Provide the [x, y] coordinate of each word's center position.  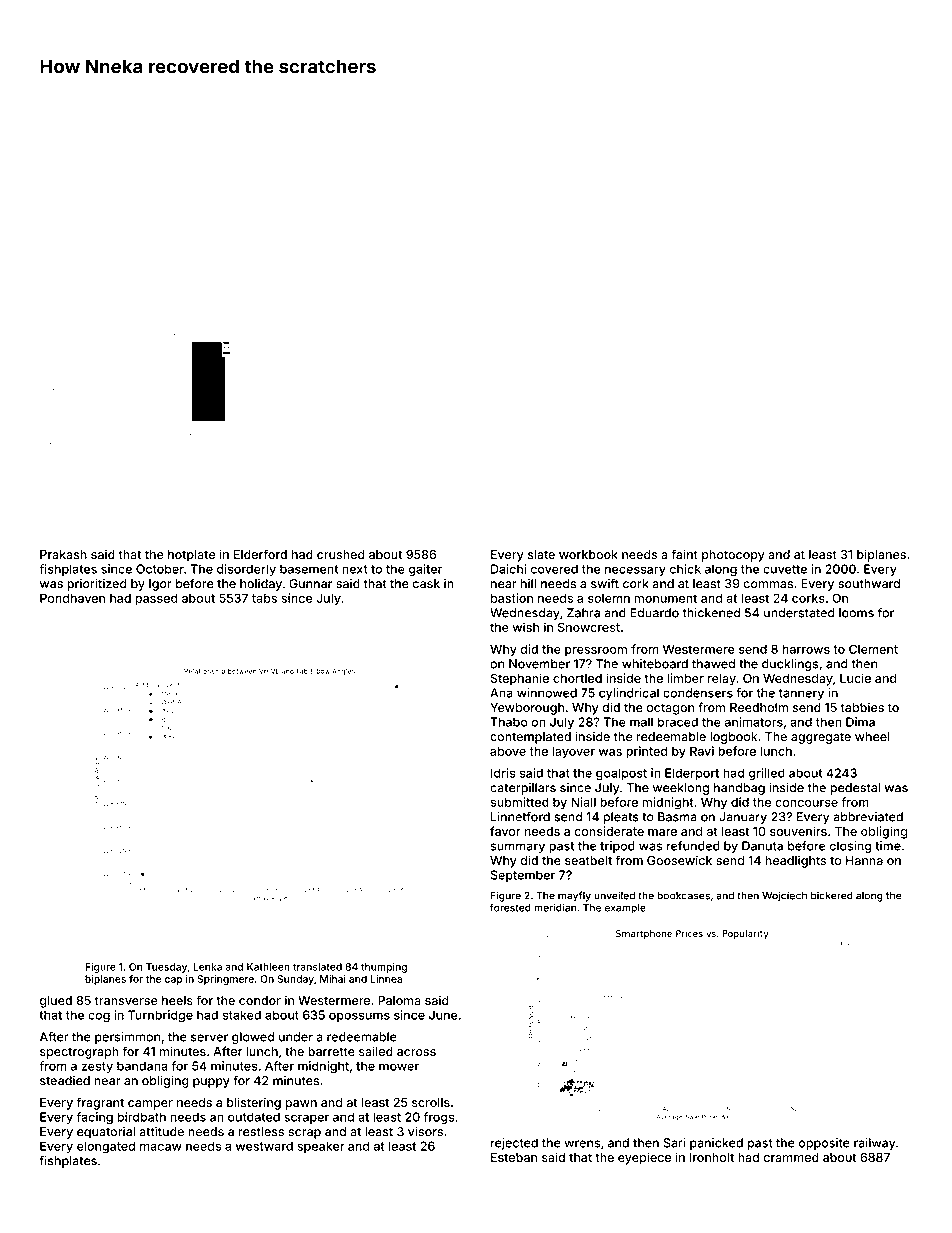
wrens [582, 1144]
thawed [713, 664]
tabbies [862, 707]
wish [526, 627]
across [416, 1052]
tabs [264, 598]
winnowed [547, 693]
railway [874, 1144]
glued [56, 1002]
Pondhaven [72, 598]
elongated [106, 1147]
